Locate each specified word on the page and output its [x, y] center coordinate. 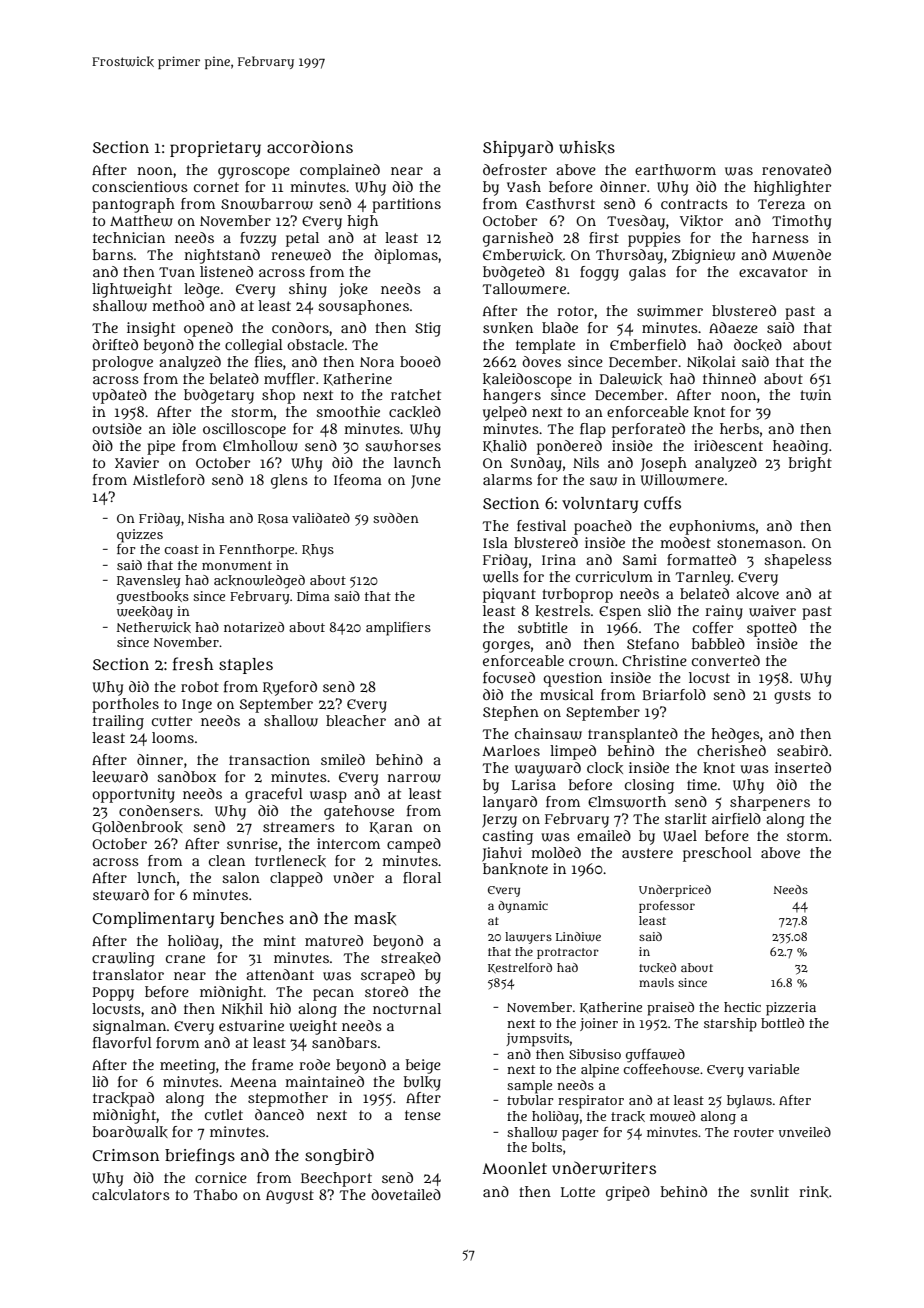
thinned [729, 378]
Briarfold [674, 694]
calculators [131, 1194]
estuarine [251, 1025]
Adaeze [733, 327]
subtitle [543, 627]
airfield [736, 818]
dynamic [523, 907]
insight [151, 329]
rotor [575, 311]
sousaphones [363, 307]
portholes [125, 705]
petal [302, 239]
